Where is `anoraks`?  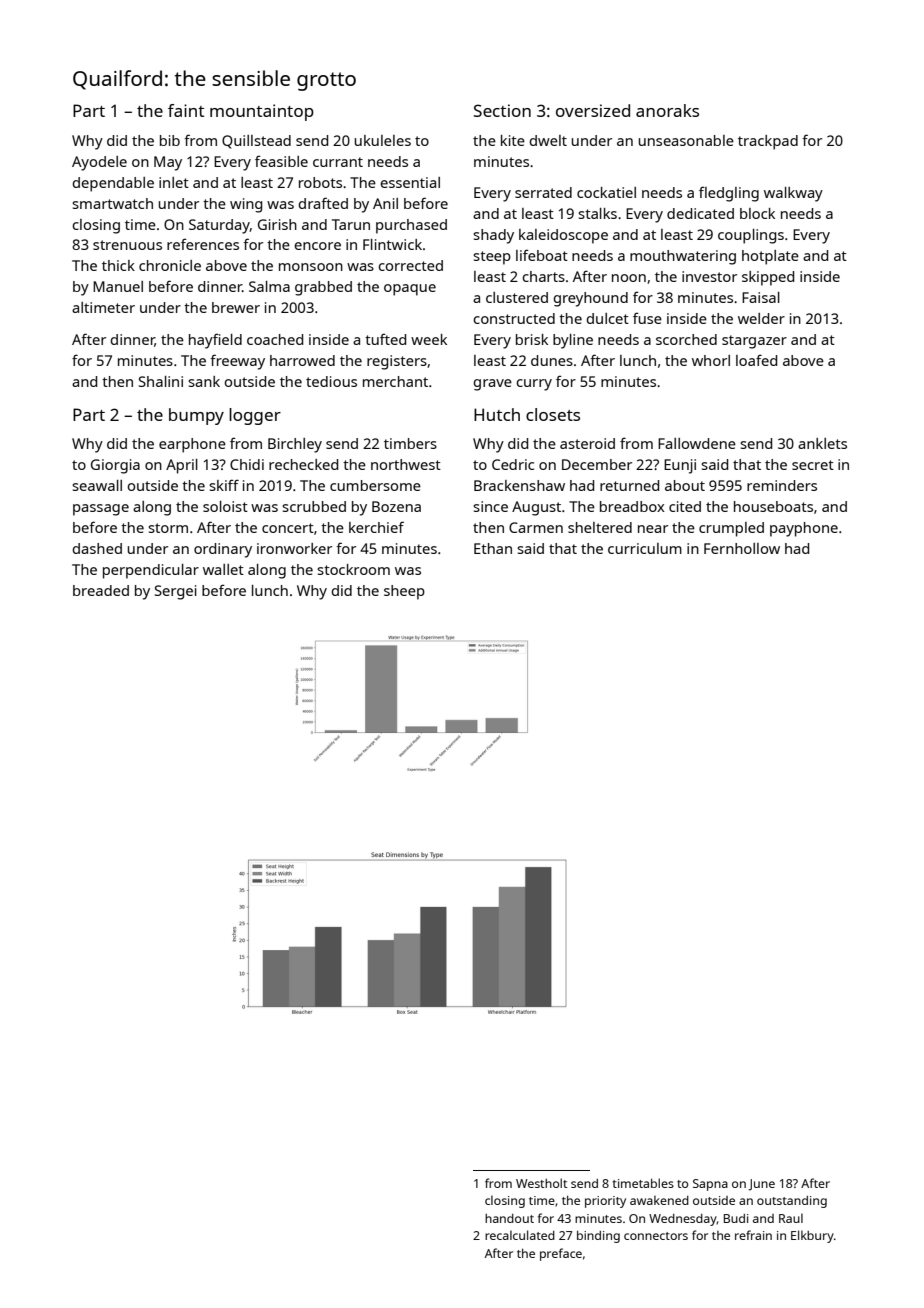 anoraks is located at coordinates (667, 110).
